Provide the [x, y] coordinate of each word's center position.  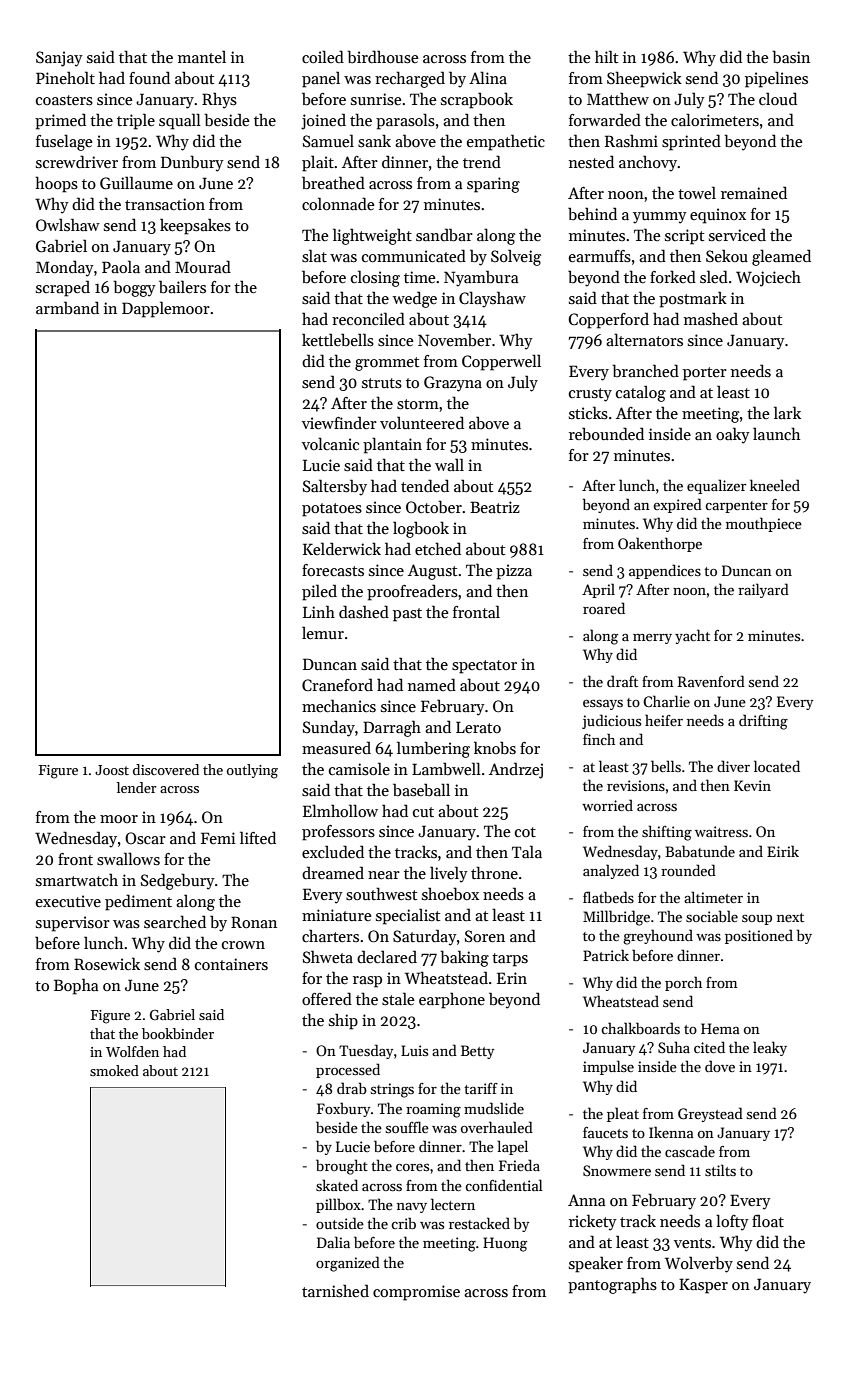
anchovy [648, 163]
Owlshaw [68, 225]
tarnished [335, 1291]
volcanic [330, 443]
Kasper [703, 1286]
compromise [416, 1293]
